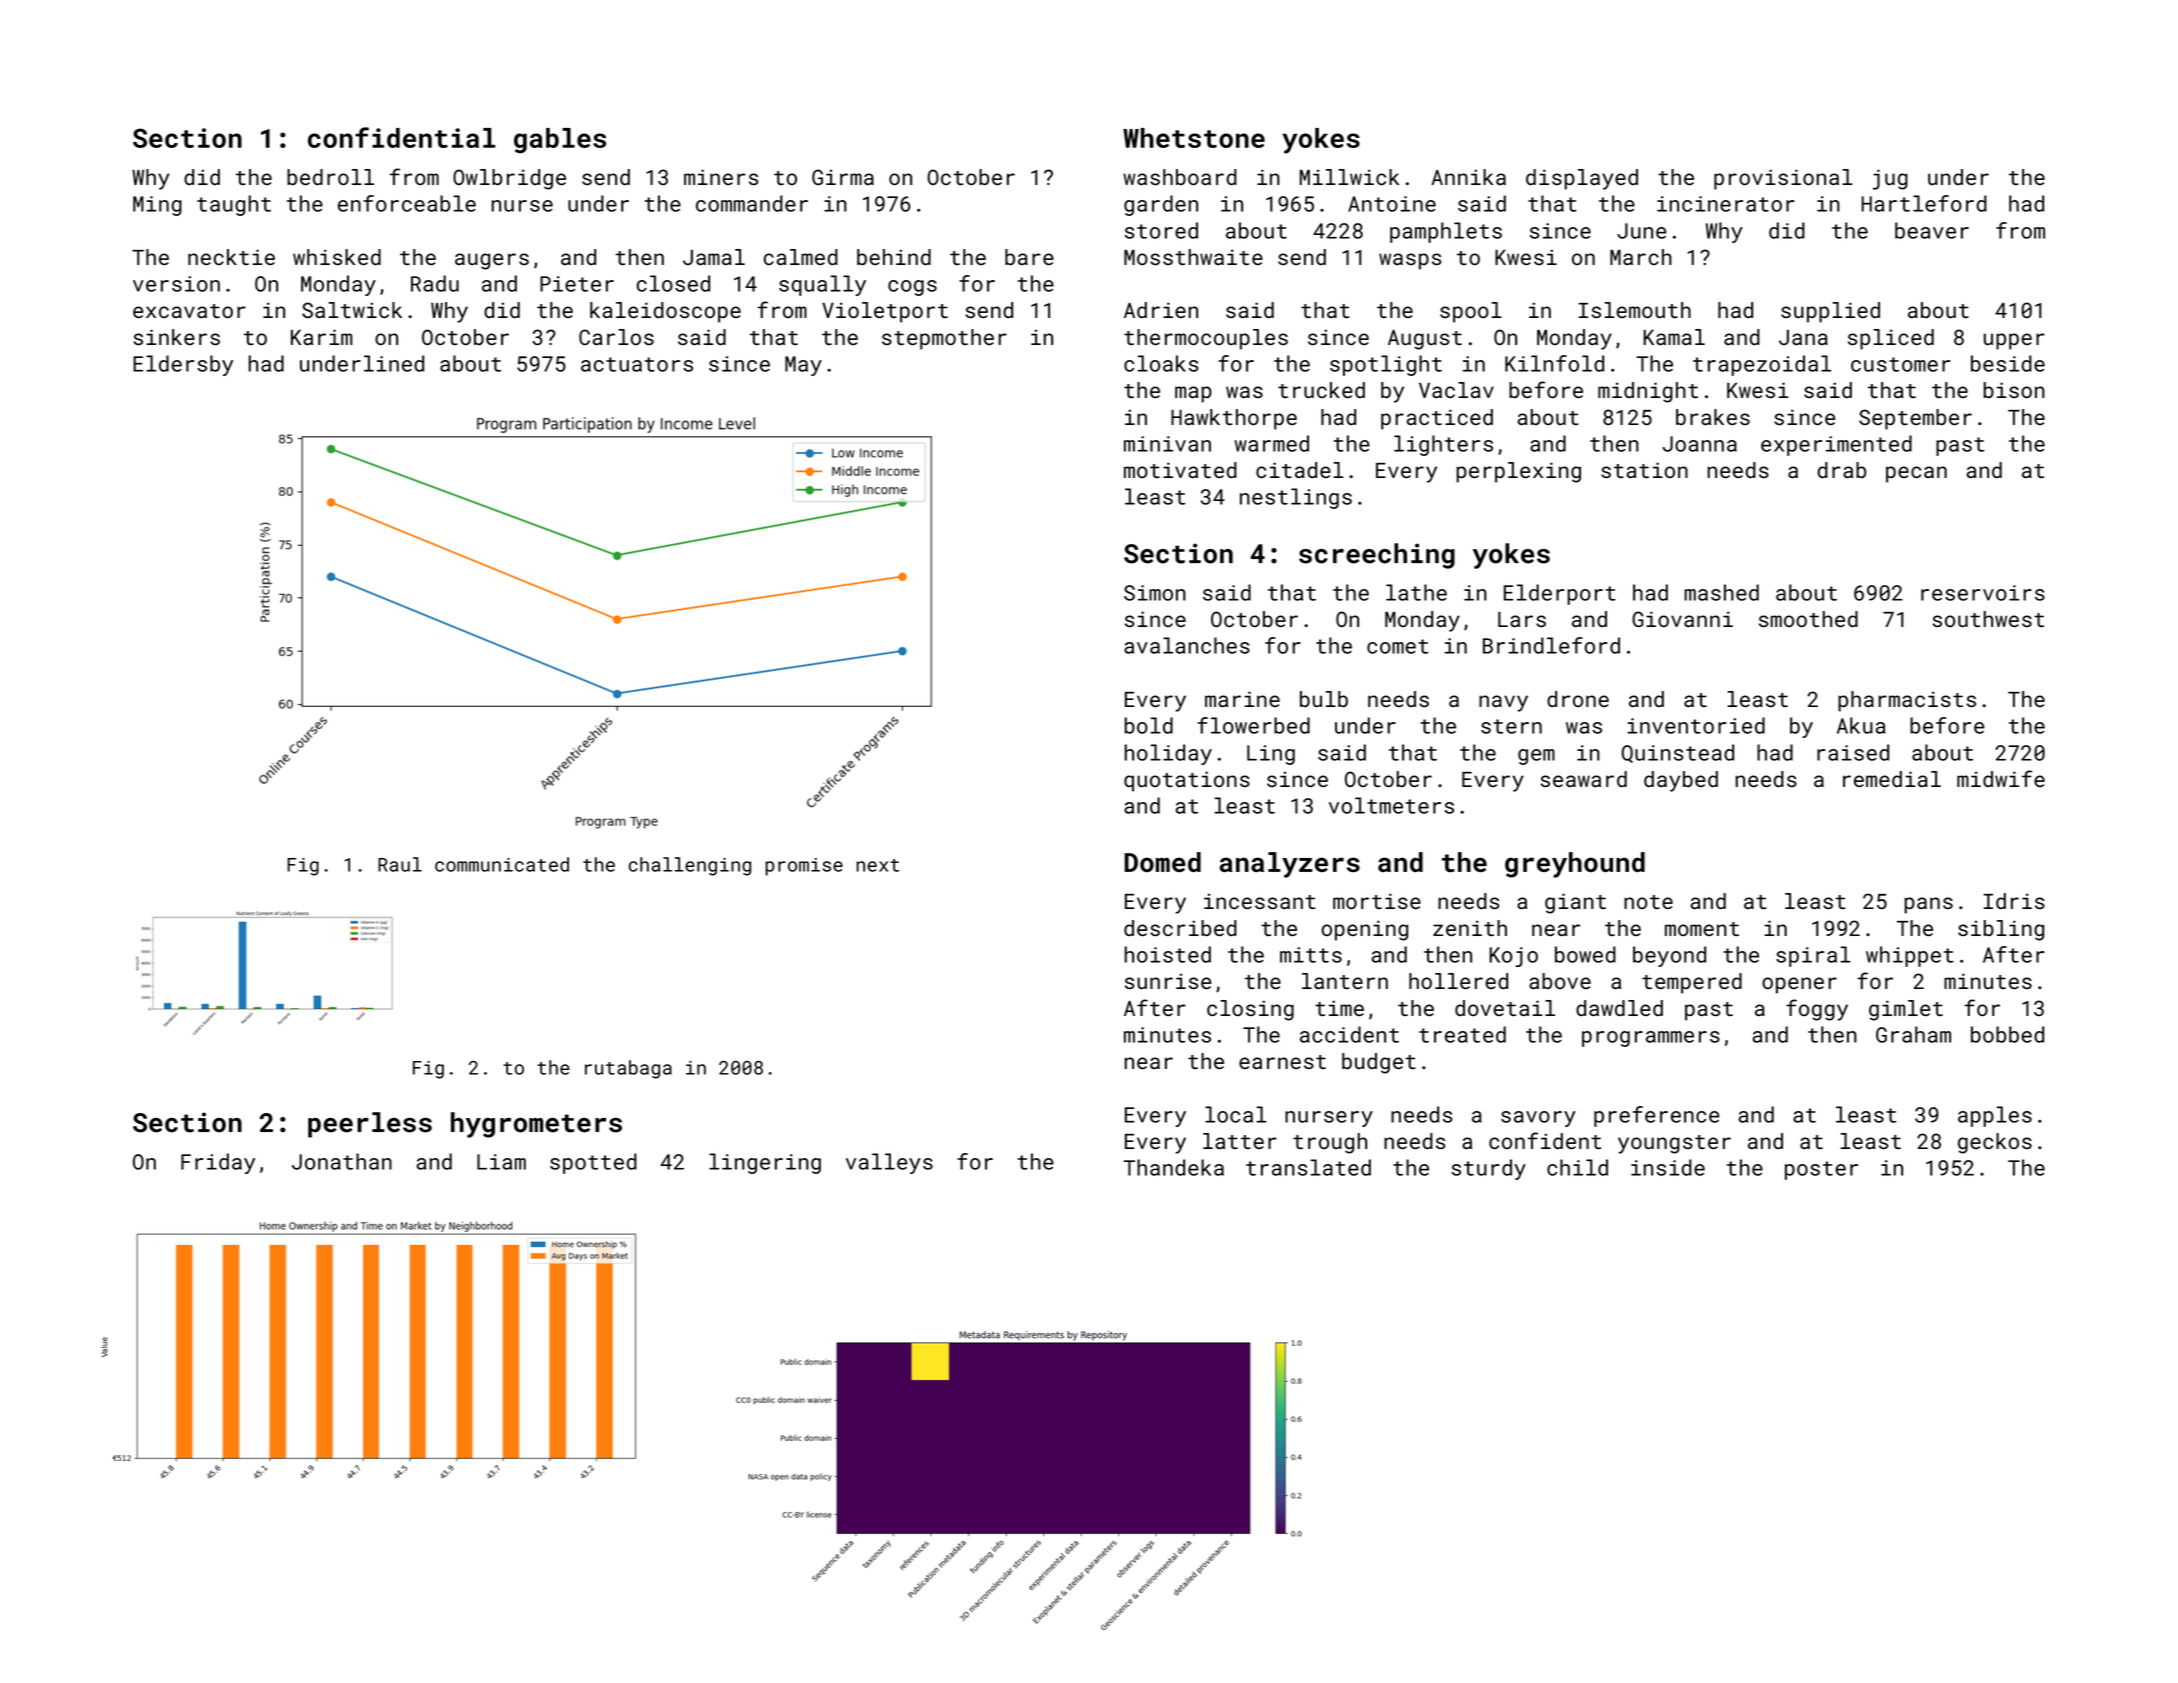 This image has width=2178, height=1683. What do you see at coordinates (1149, 725) in the image?
I see `bold` at bounding box center [1149, 725].
